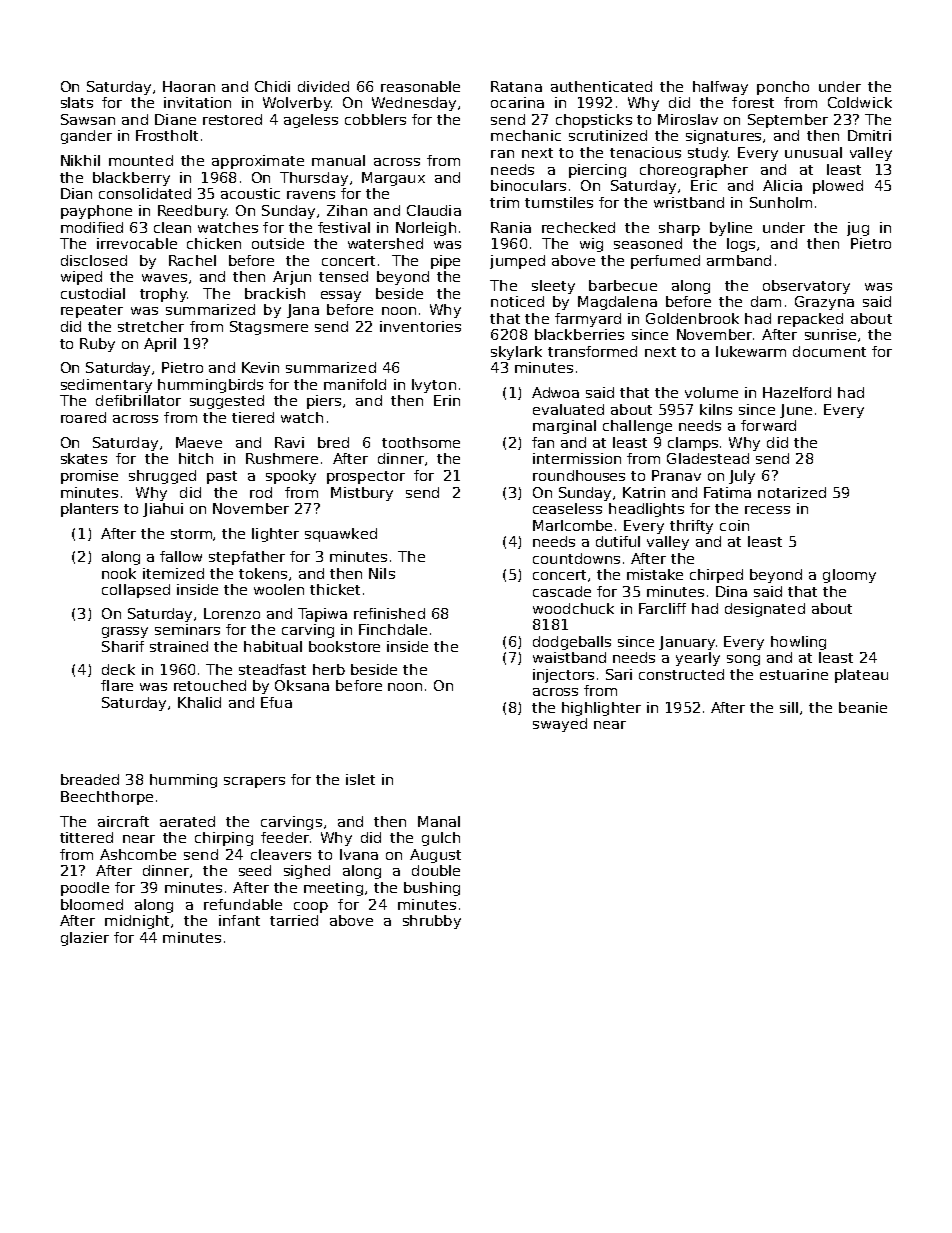 The height and width of the screenshot is (1233, 952). I want to click on Ivyton, so click(434, 386).
